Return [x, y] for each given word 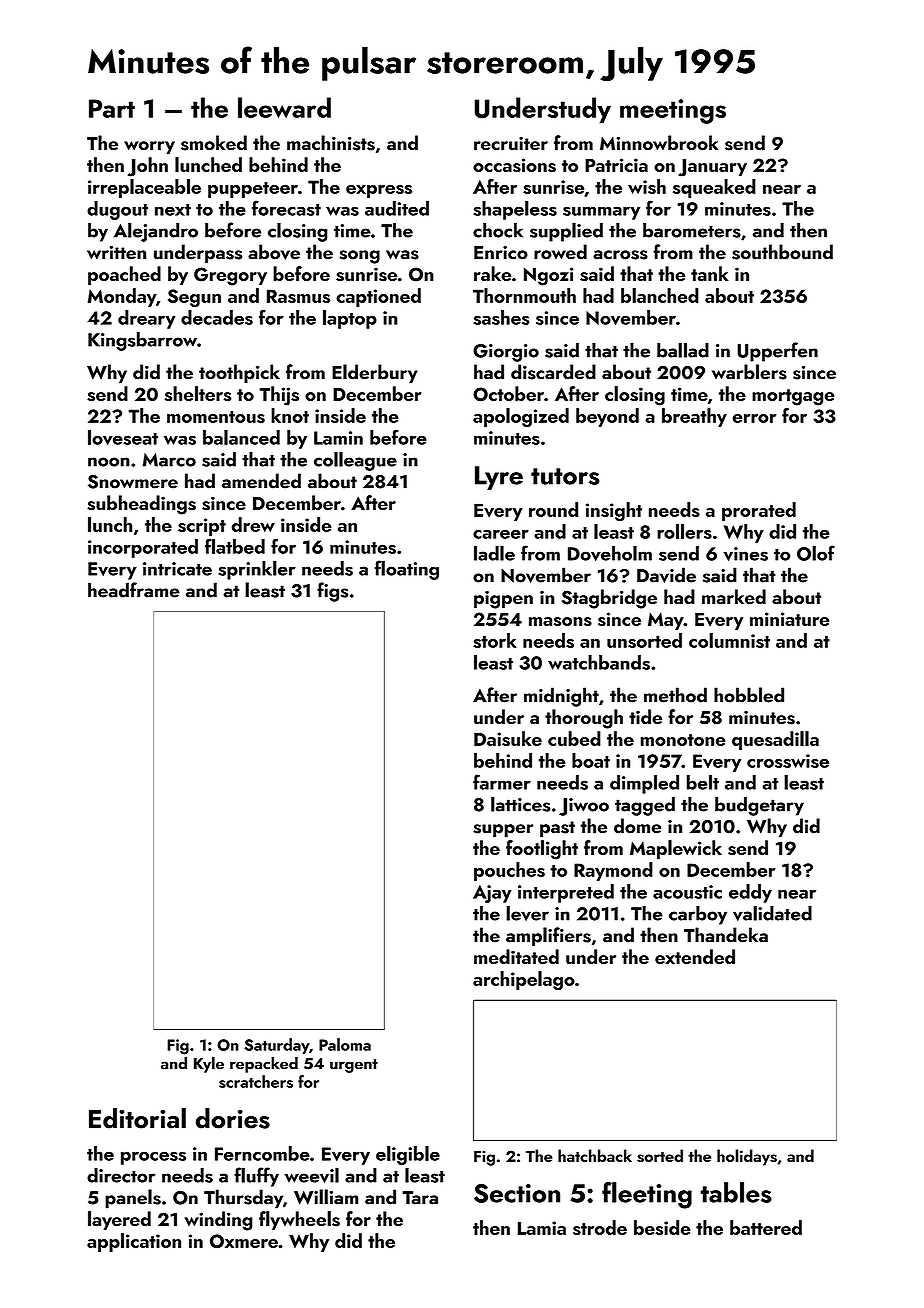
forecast [286, 208]
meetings [673, 111]
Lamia [542, 1228]
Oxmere [244, 1241]
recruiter [511, 143]
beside [662, 1227]
